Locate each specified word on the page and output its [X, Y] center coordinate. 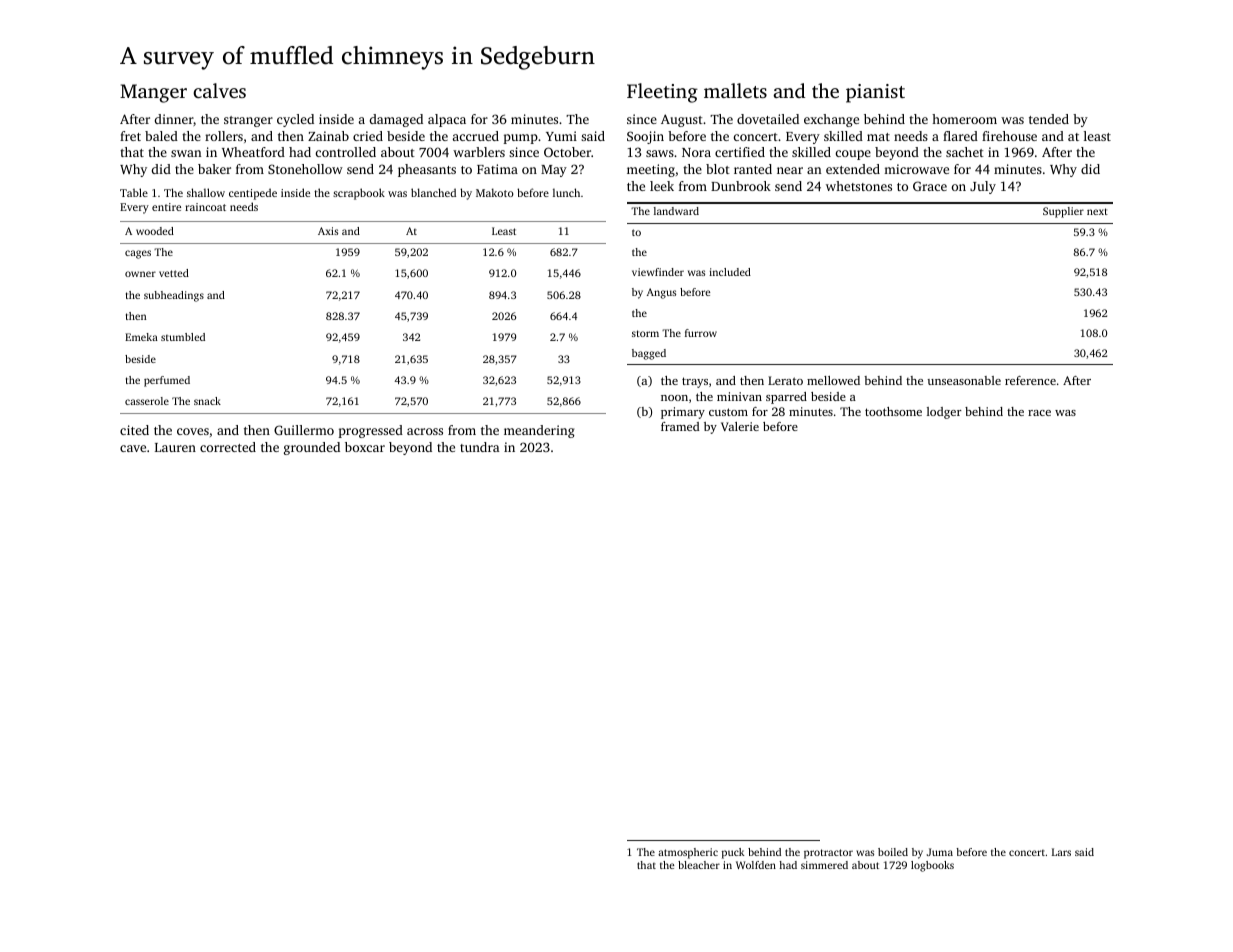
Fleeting [662, 93]
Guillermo [304, 430]
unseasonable [964, 380]
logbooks [932, 866]
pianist [875, 93]
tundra [479, 447]
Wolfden [756, 865]
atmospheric [688, 853]
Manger [153, 93]
